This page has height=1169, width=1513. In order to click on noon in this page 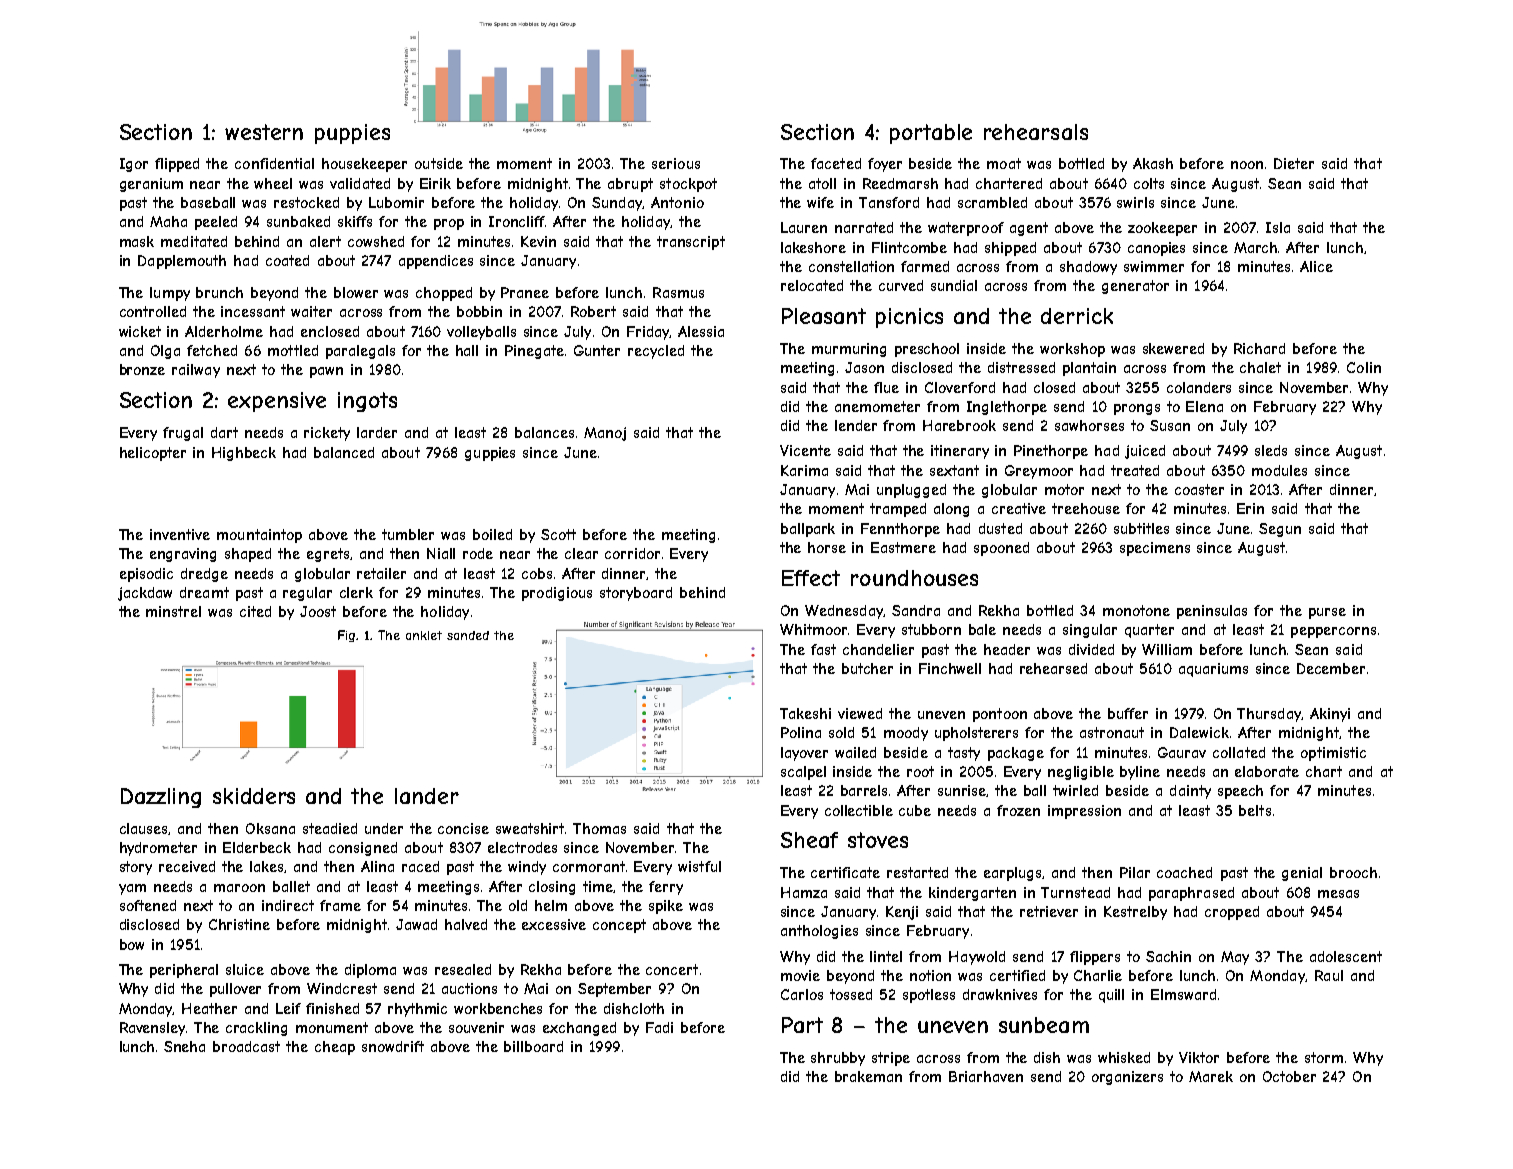, I will do `click(1247, 165)`.
